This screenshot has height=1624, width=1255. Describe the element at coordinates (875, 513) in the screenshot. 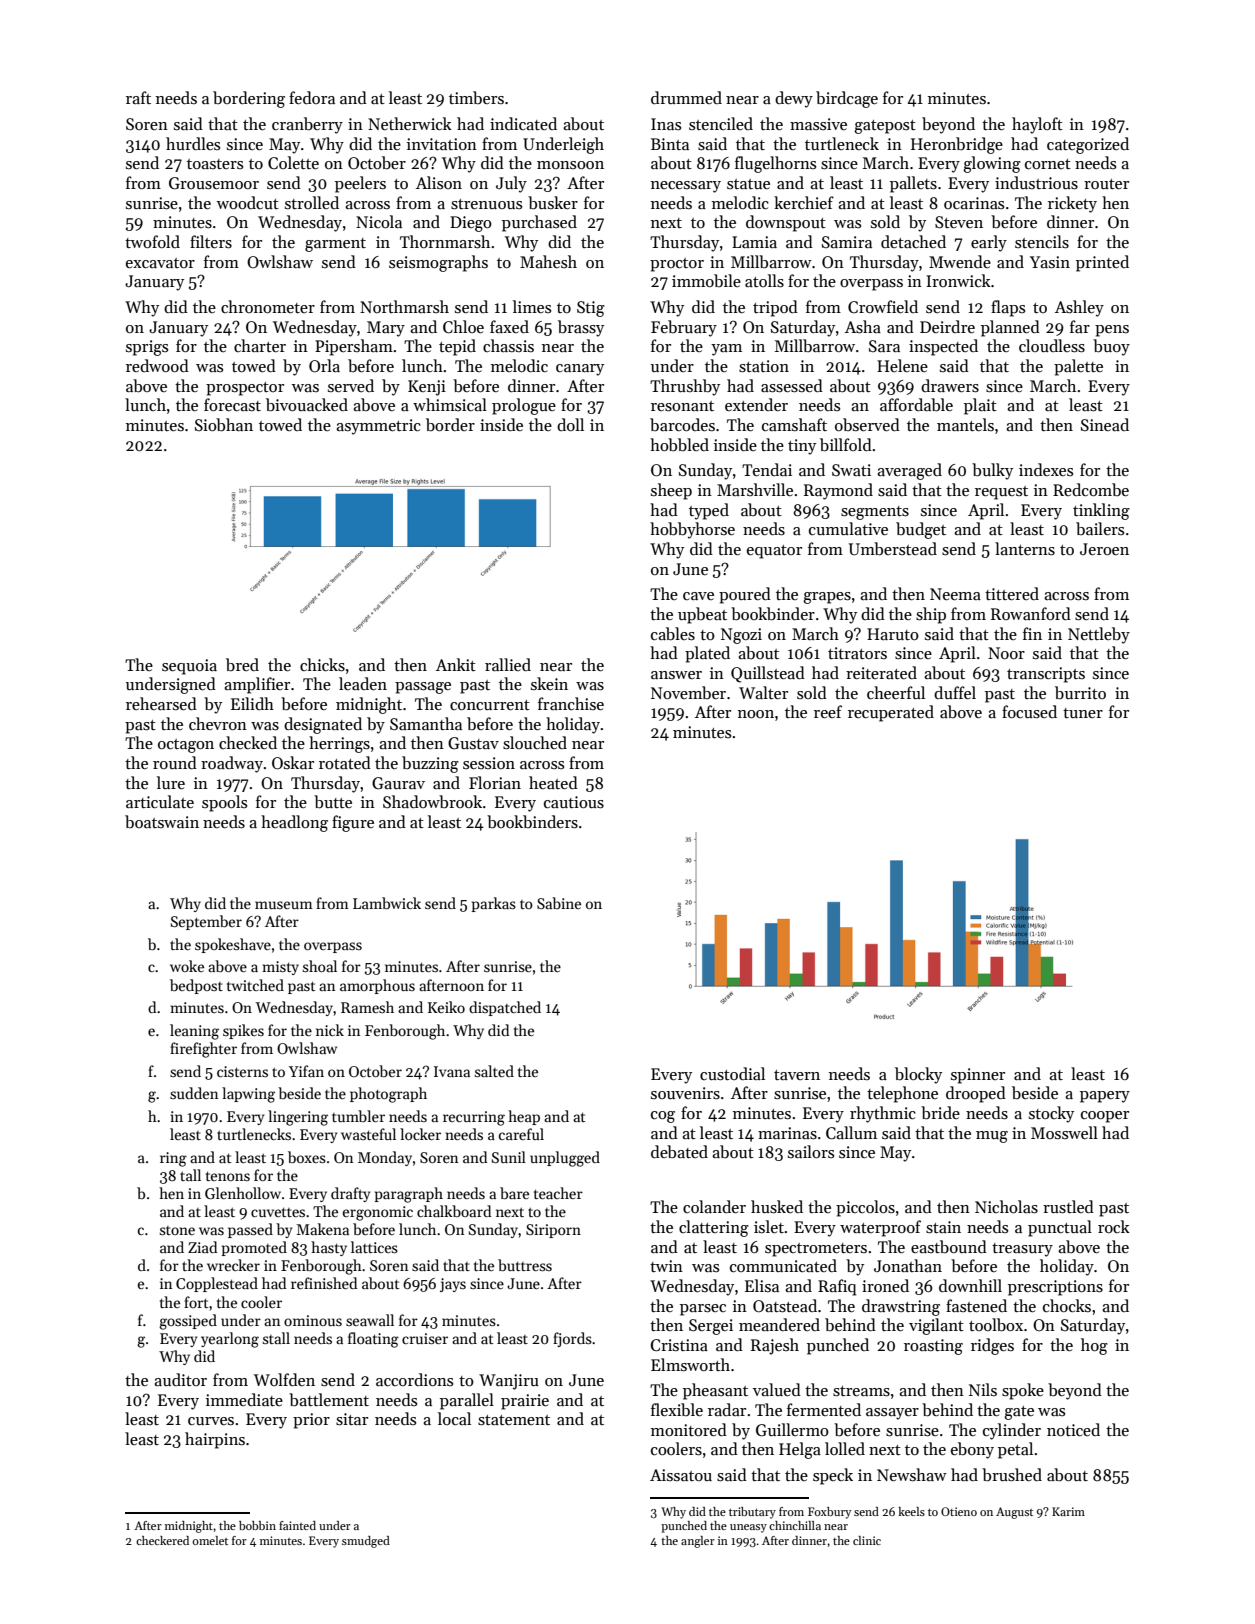

I see `segments` at that location.
